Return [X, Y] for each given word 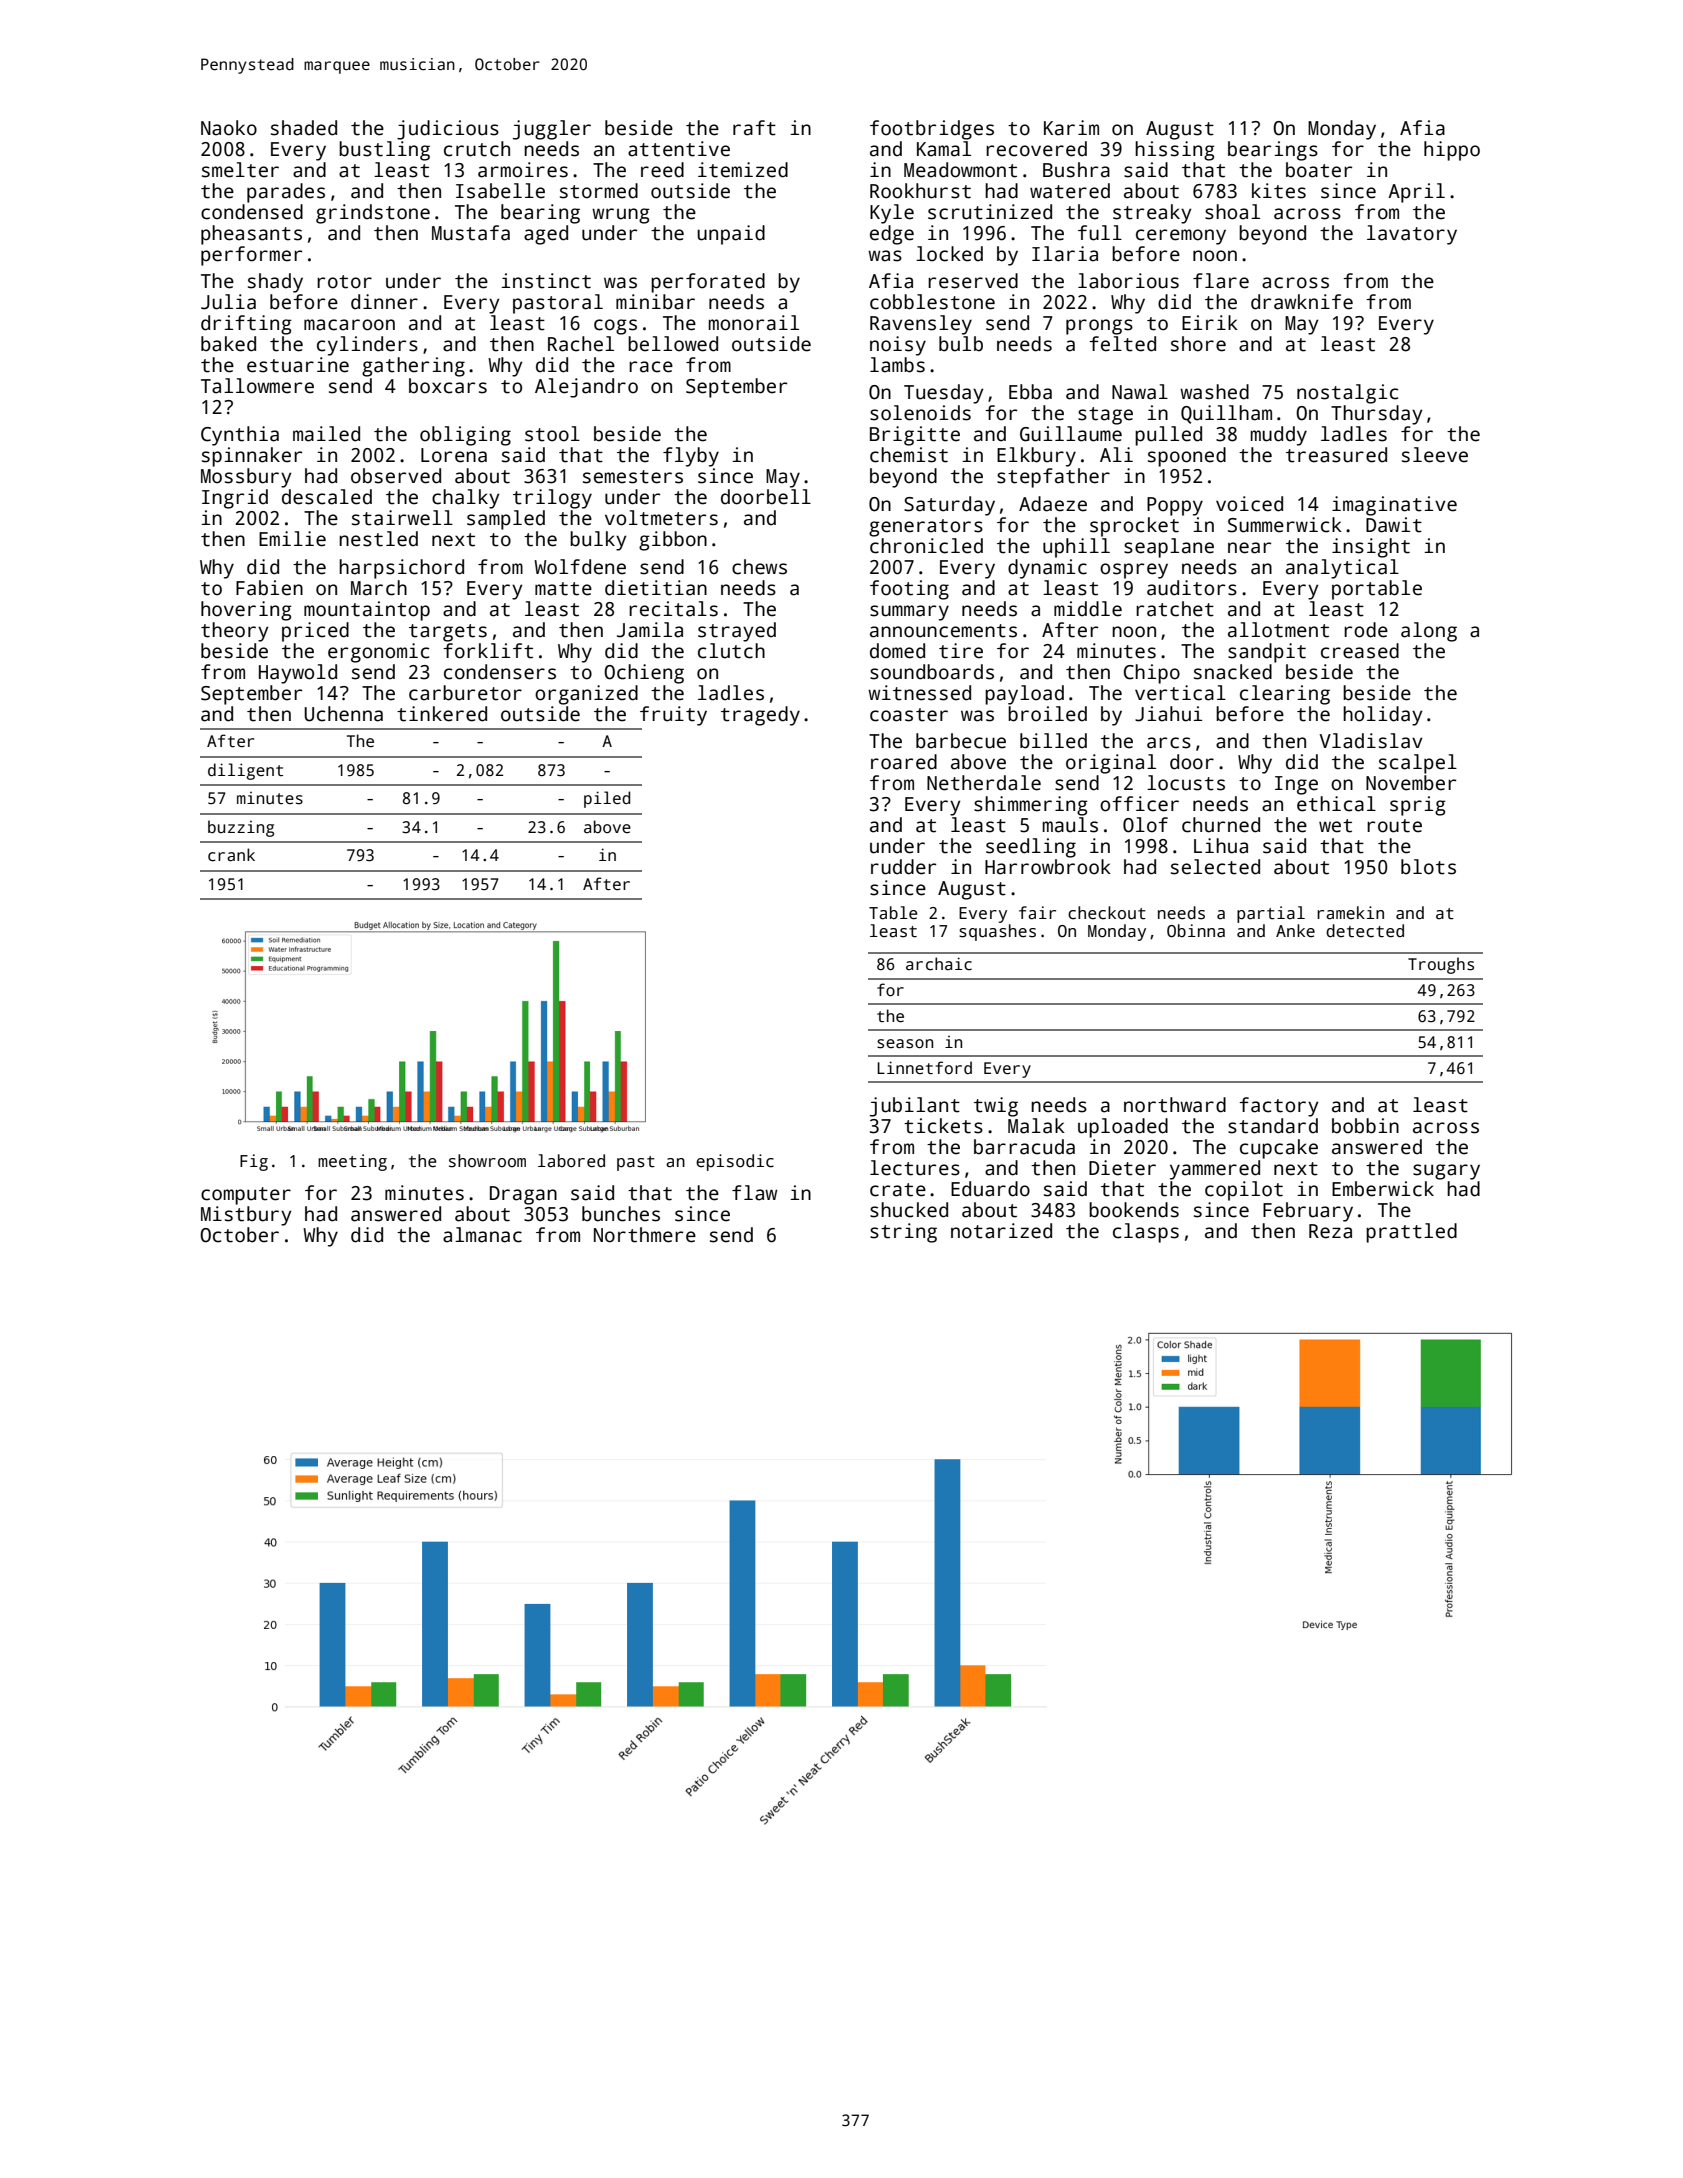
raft [754, 128]
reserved [973, 281]
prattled [1411, 1233]
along [1429, 632]
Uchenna [343, 714]
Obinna [1196, 931]
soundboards [932, 672]
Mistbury [246, 1216]
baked [228, 344]
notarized [1001, 1231]
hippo [1452, 151]
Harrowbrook [1048, 867]
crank [231, 855]
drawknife [1302, 302]
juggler [552, 130]
